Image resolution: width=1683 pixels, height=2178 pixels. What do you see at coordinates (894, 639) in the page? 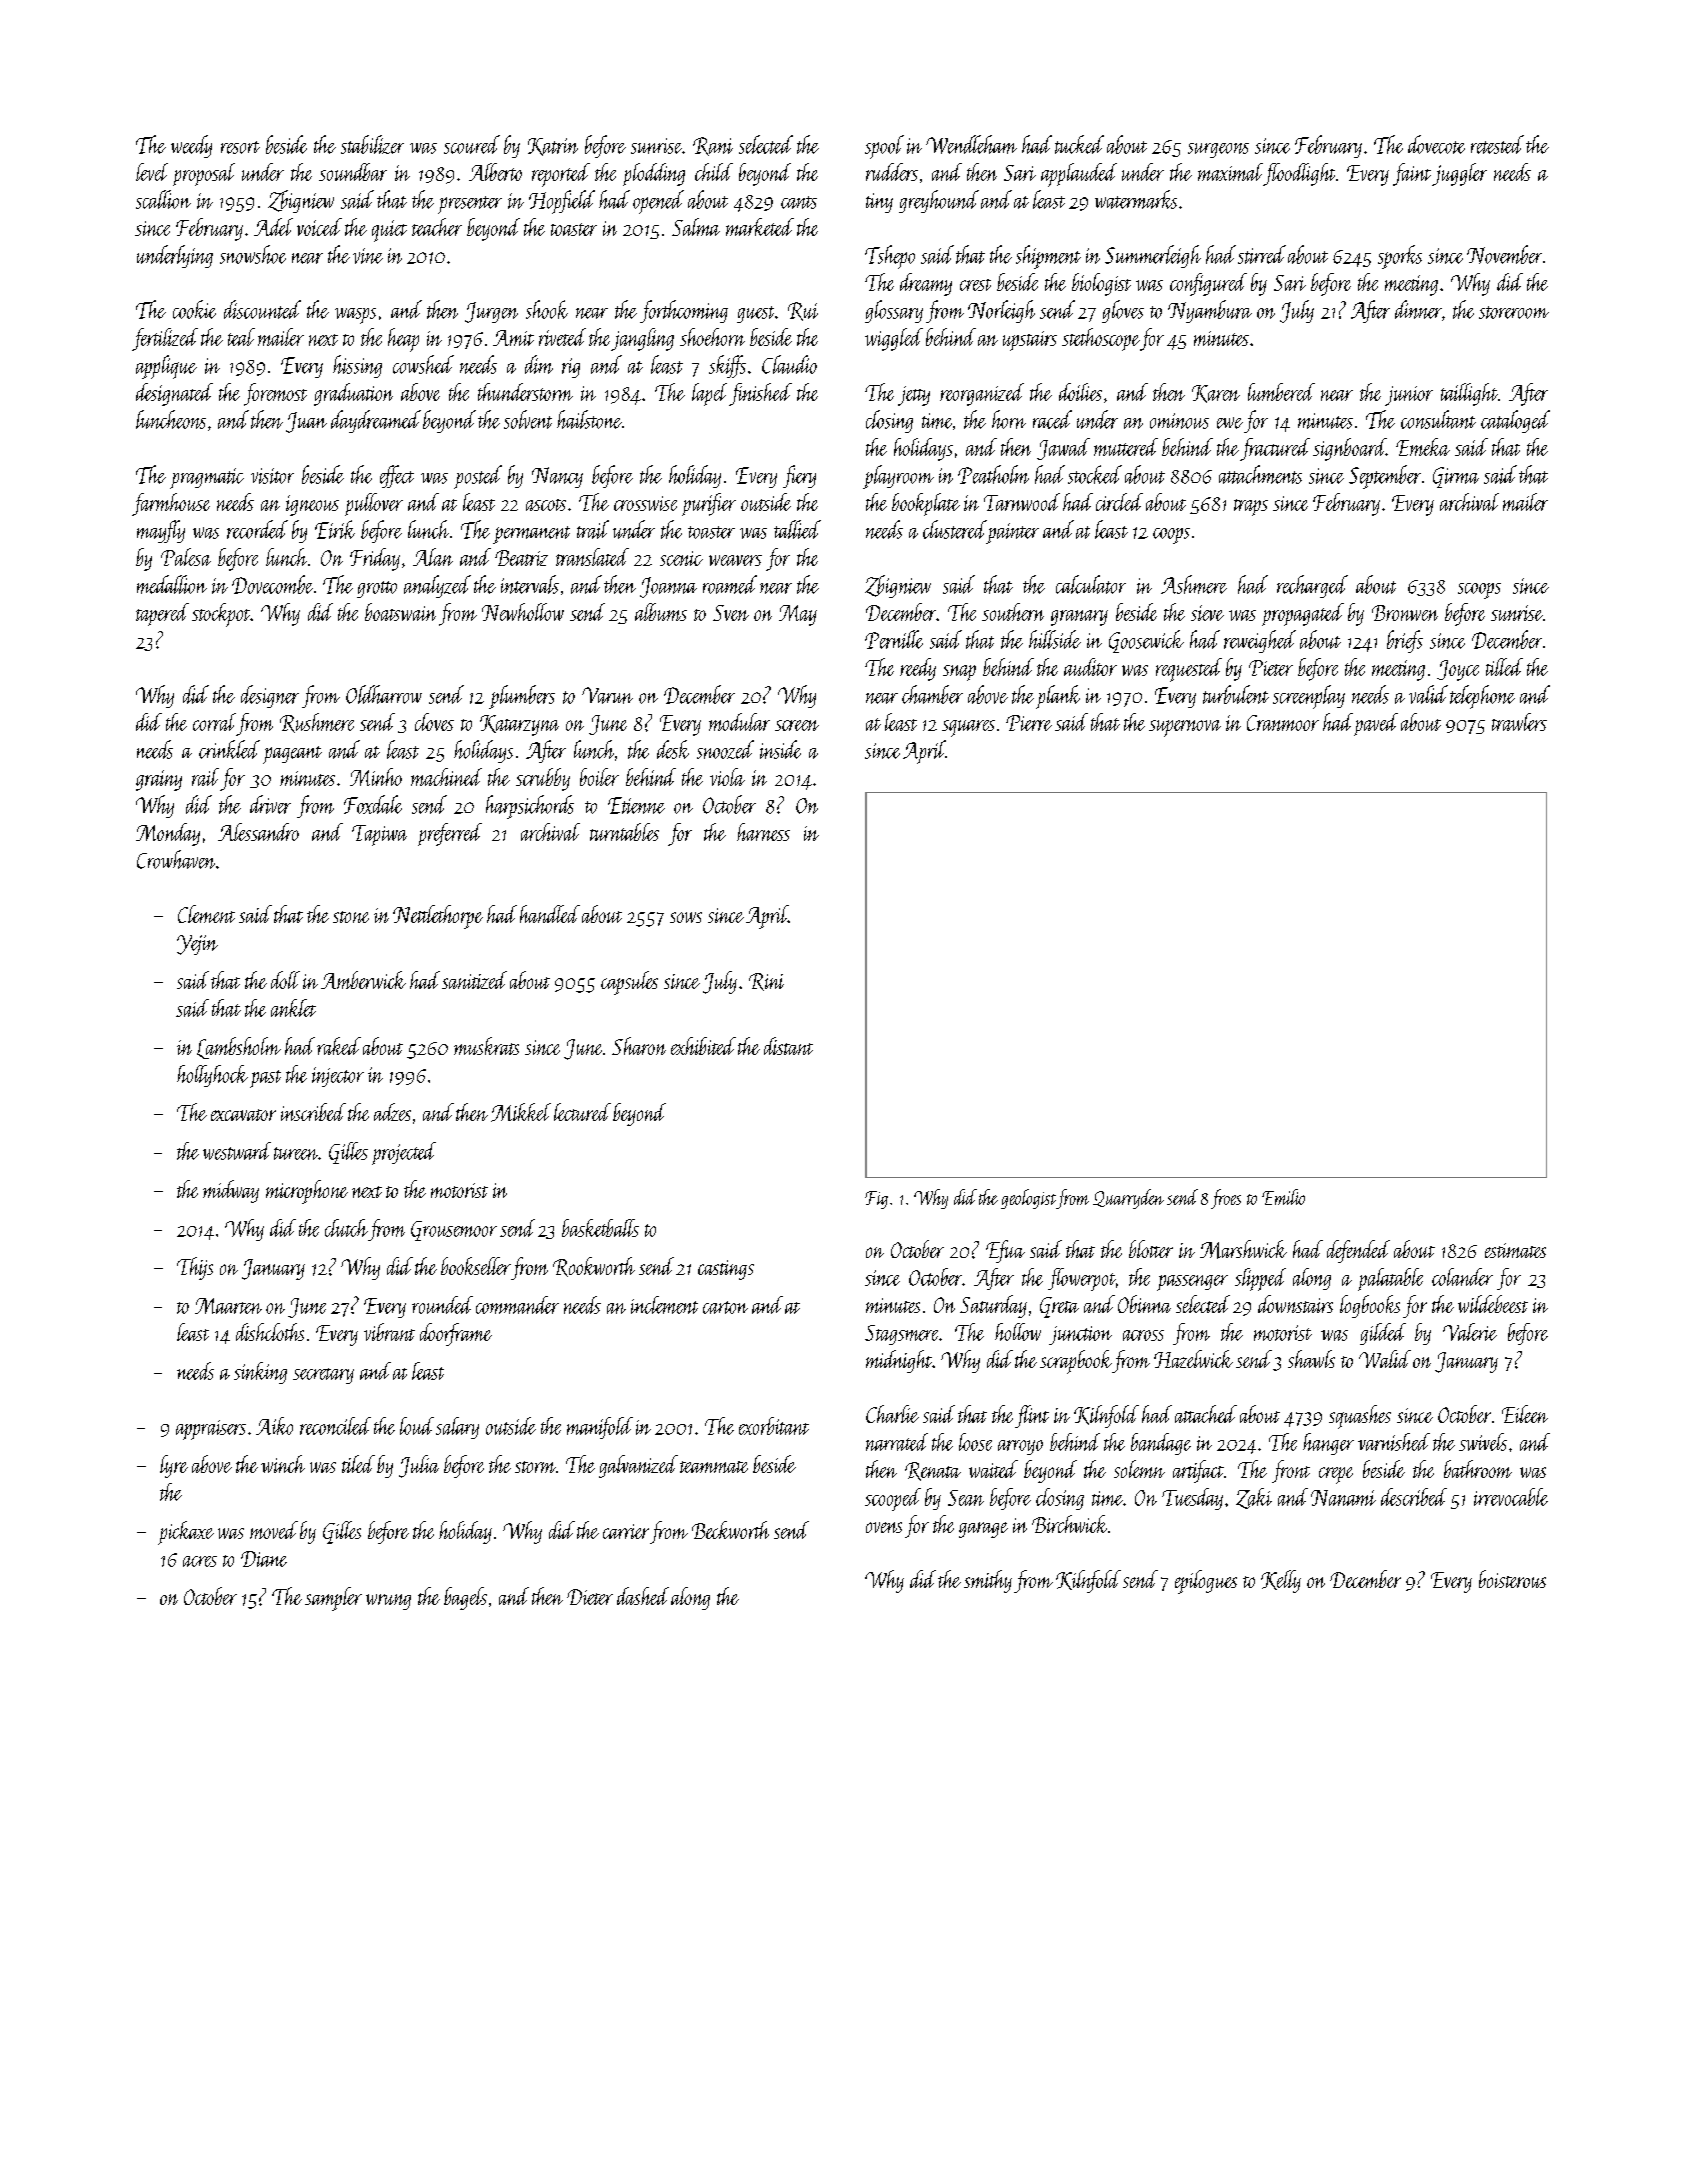
I see `Pernille` at bounding box center [894, 639].
